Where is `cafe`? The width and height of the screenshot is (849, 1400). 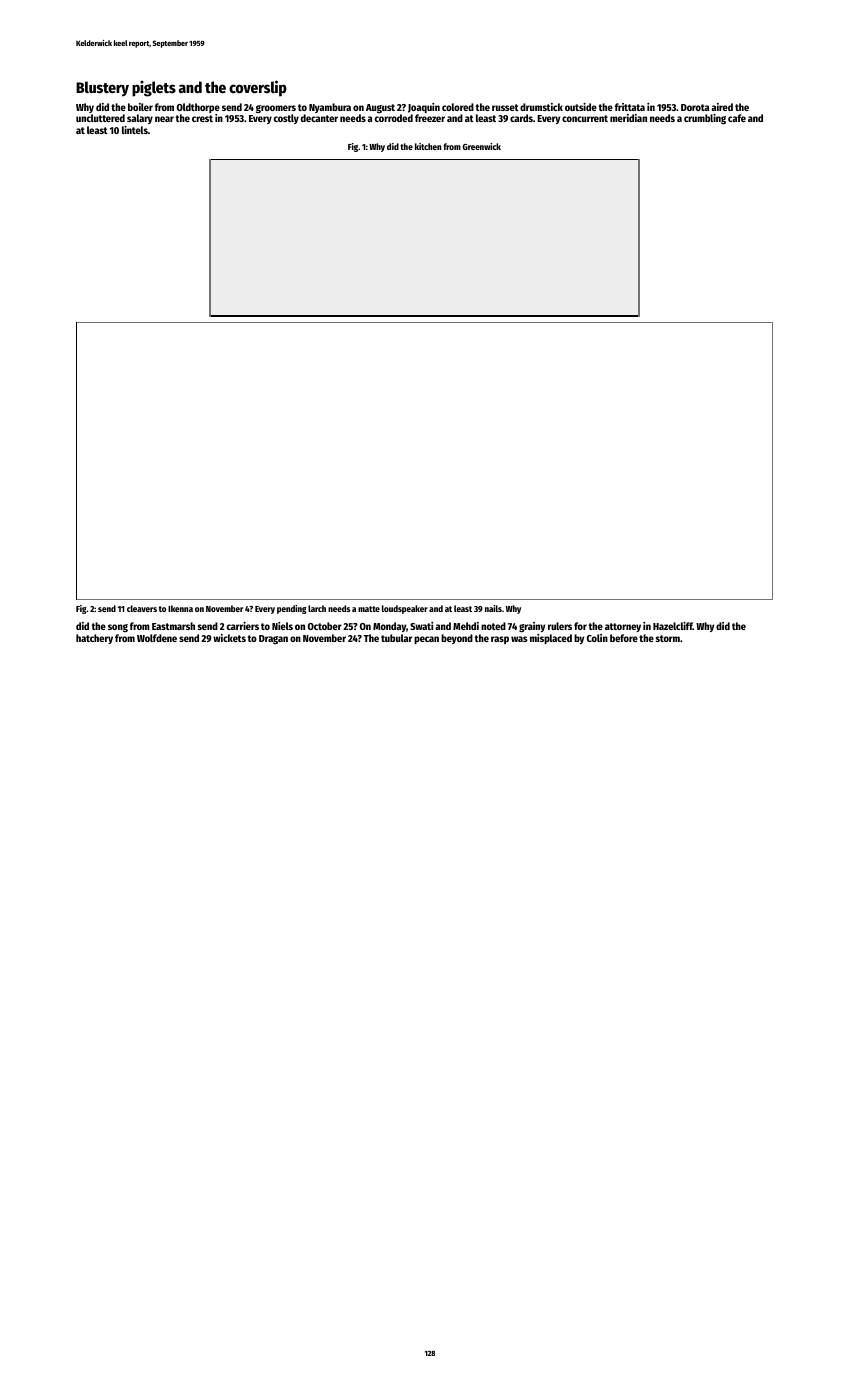
cafe is located at coordinates (737, 118).
